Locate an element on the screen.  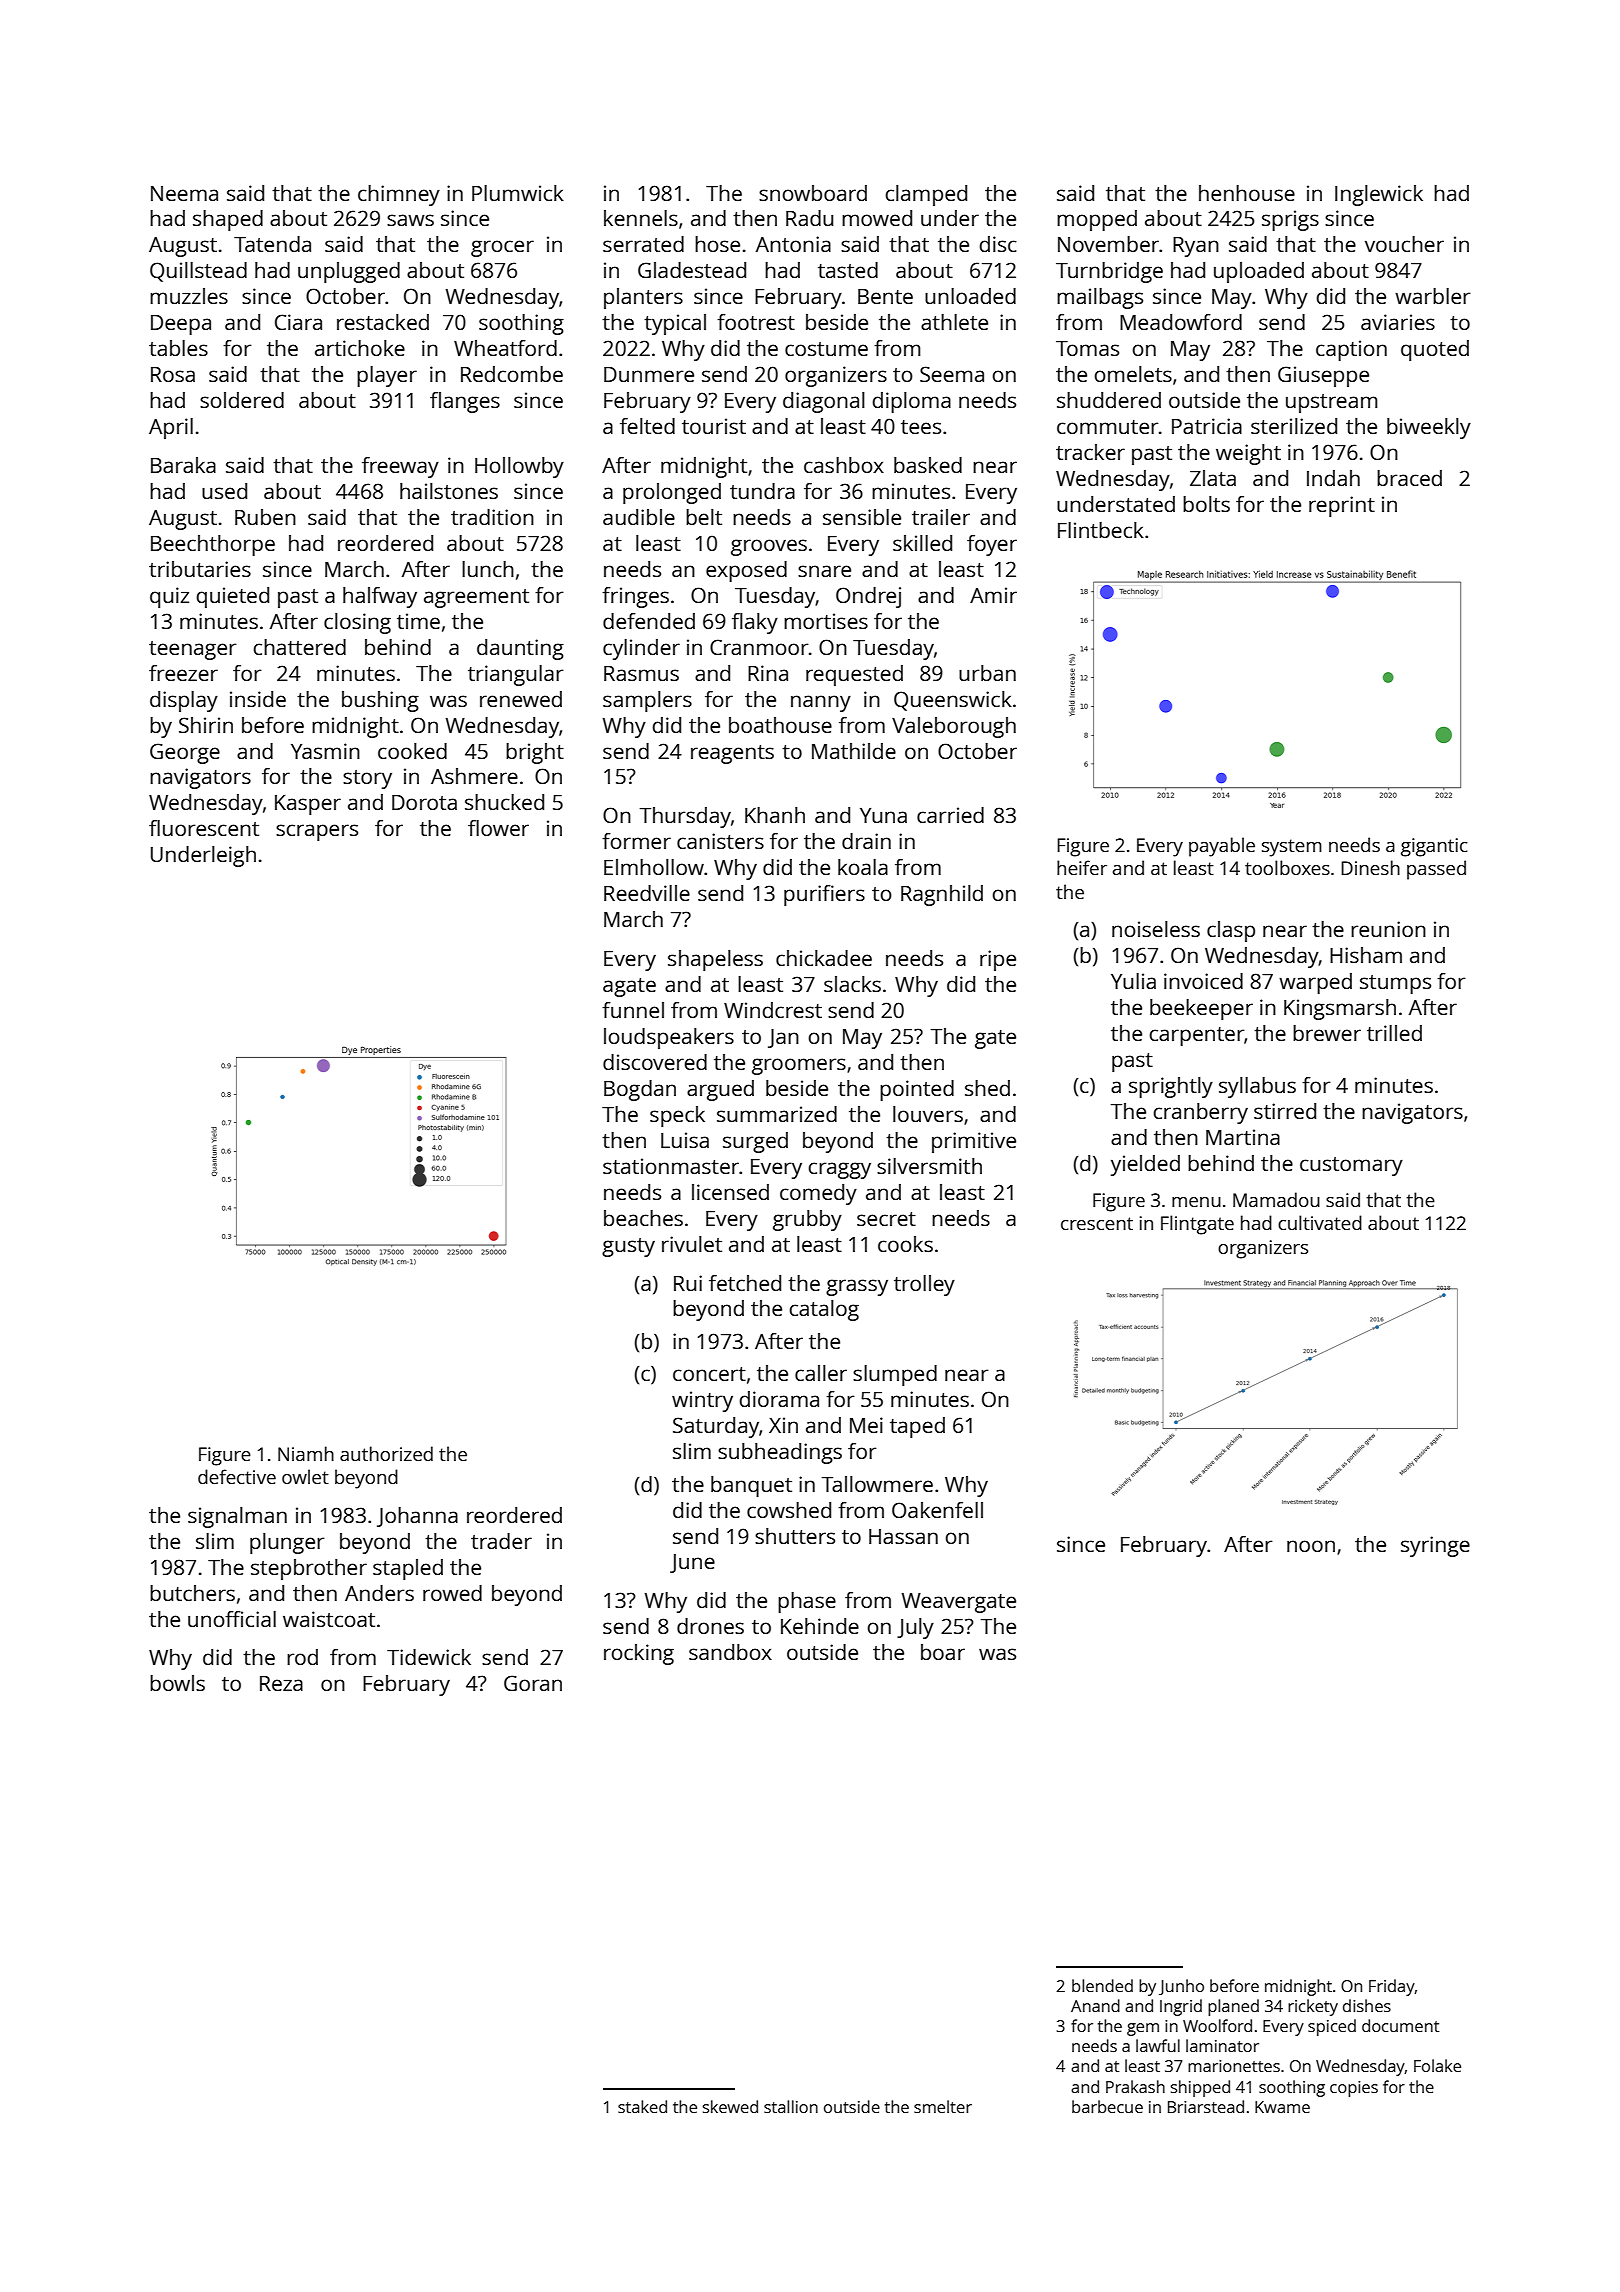
tourist is located at coordinates (714, 426).
